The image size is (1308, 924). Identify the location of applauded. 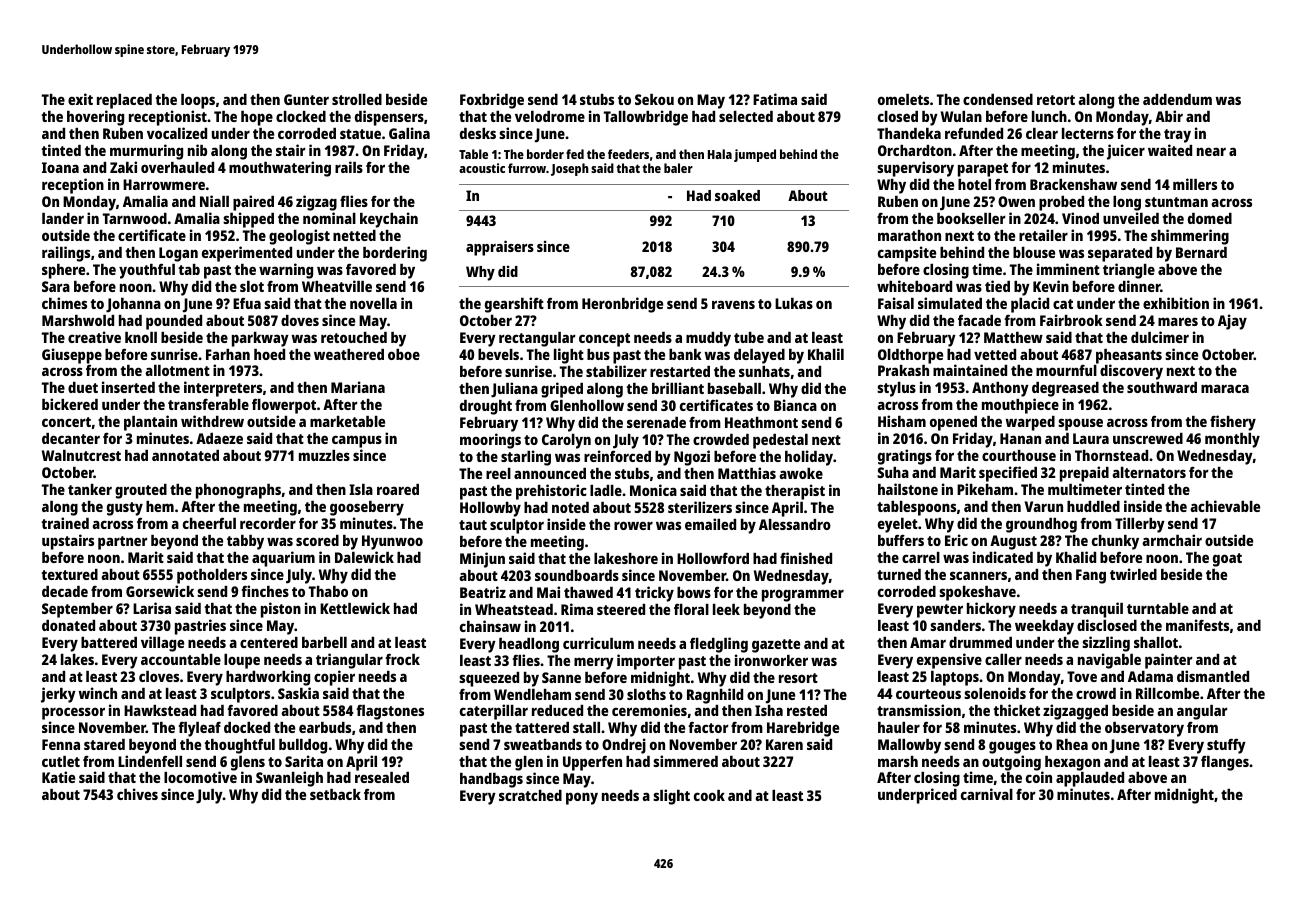
(1090, 779).
